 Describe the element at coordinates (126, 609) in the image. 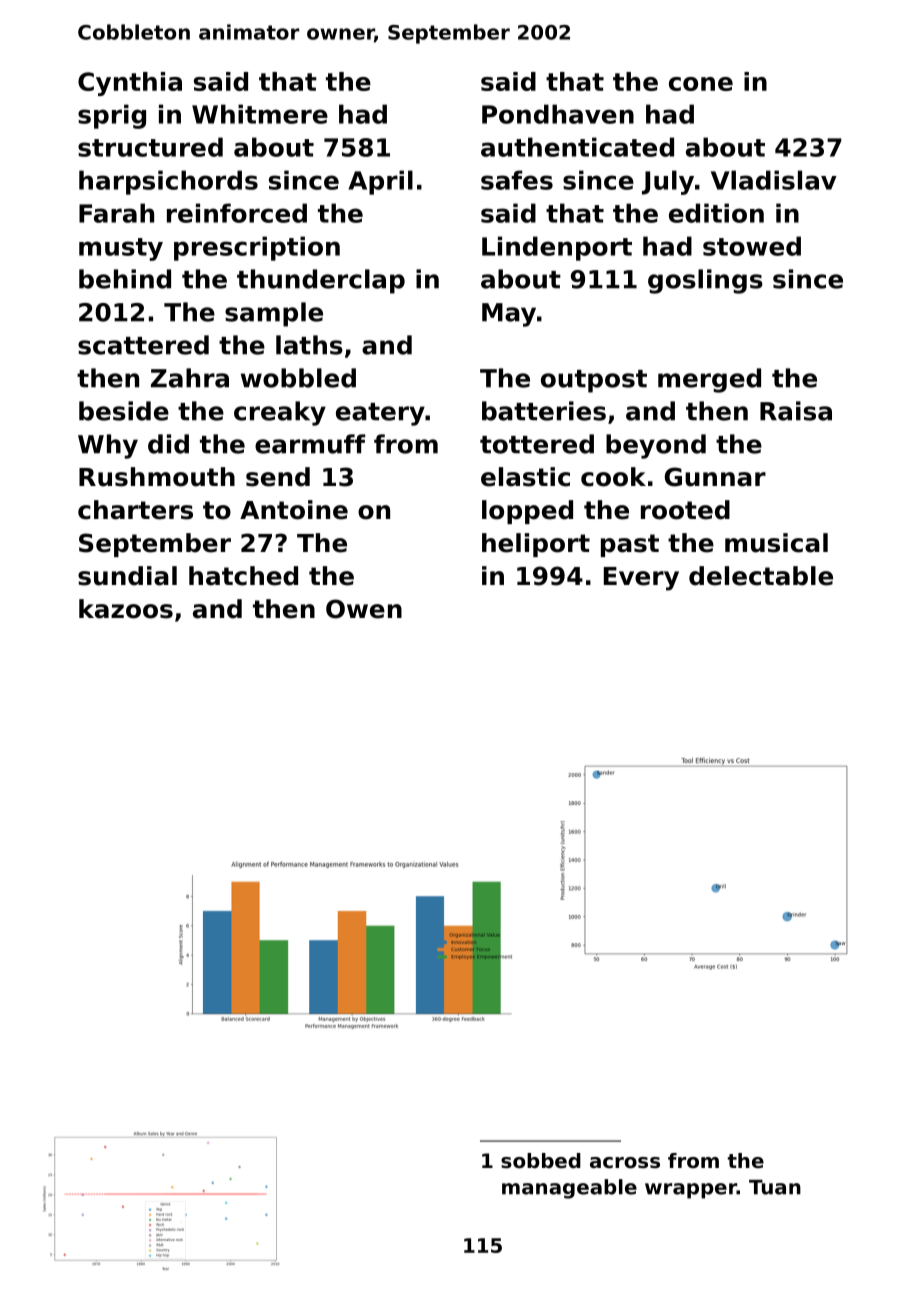

I see `kazoos` at that location.
